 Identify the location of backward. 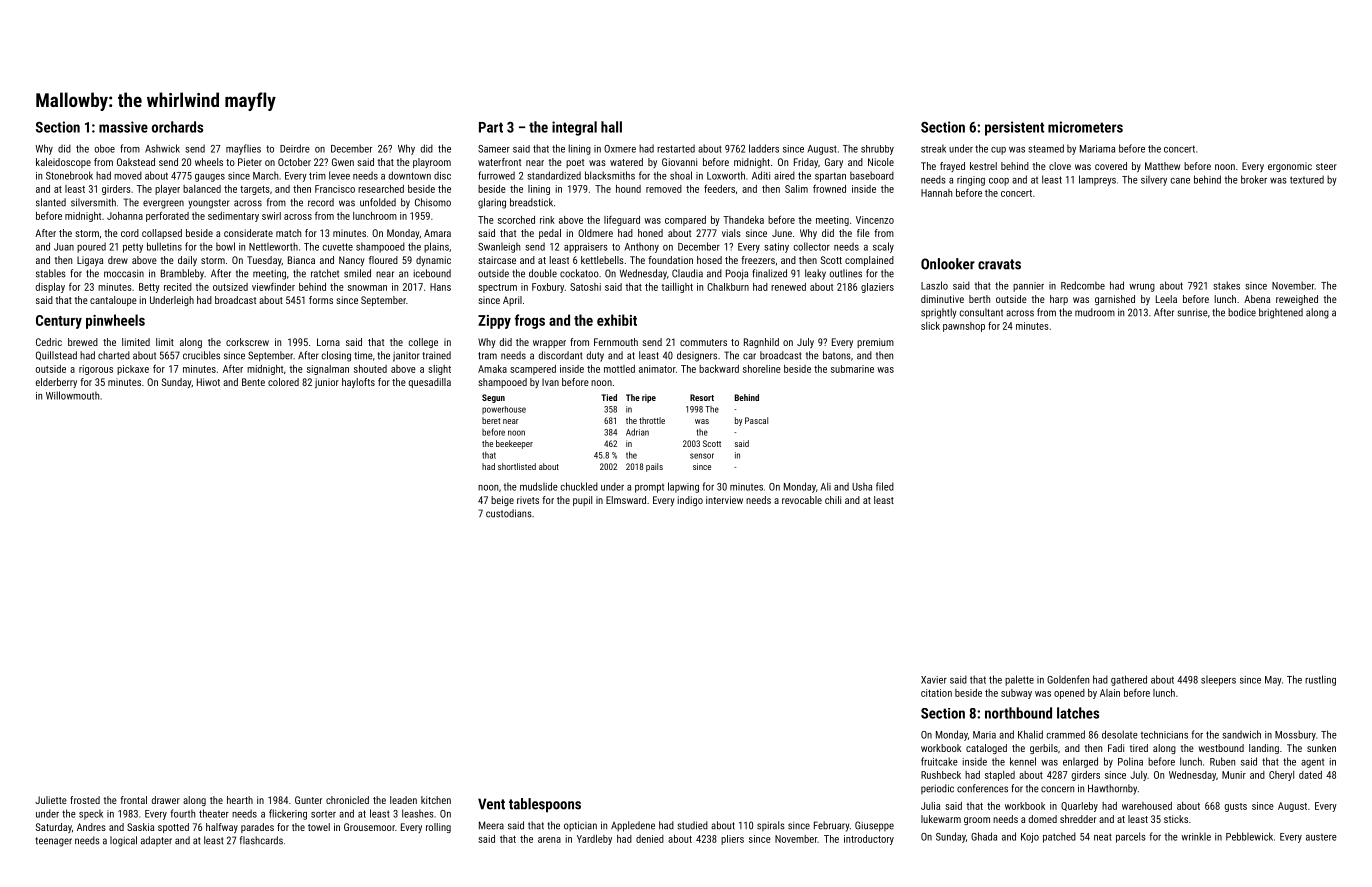
(719, 369).
